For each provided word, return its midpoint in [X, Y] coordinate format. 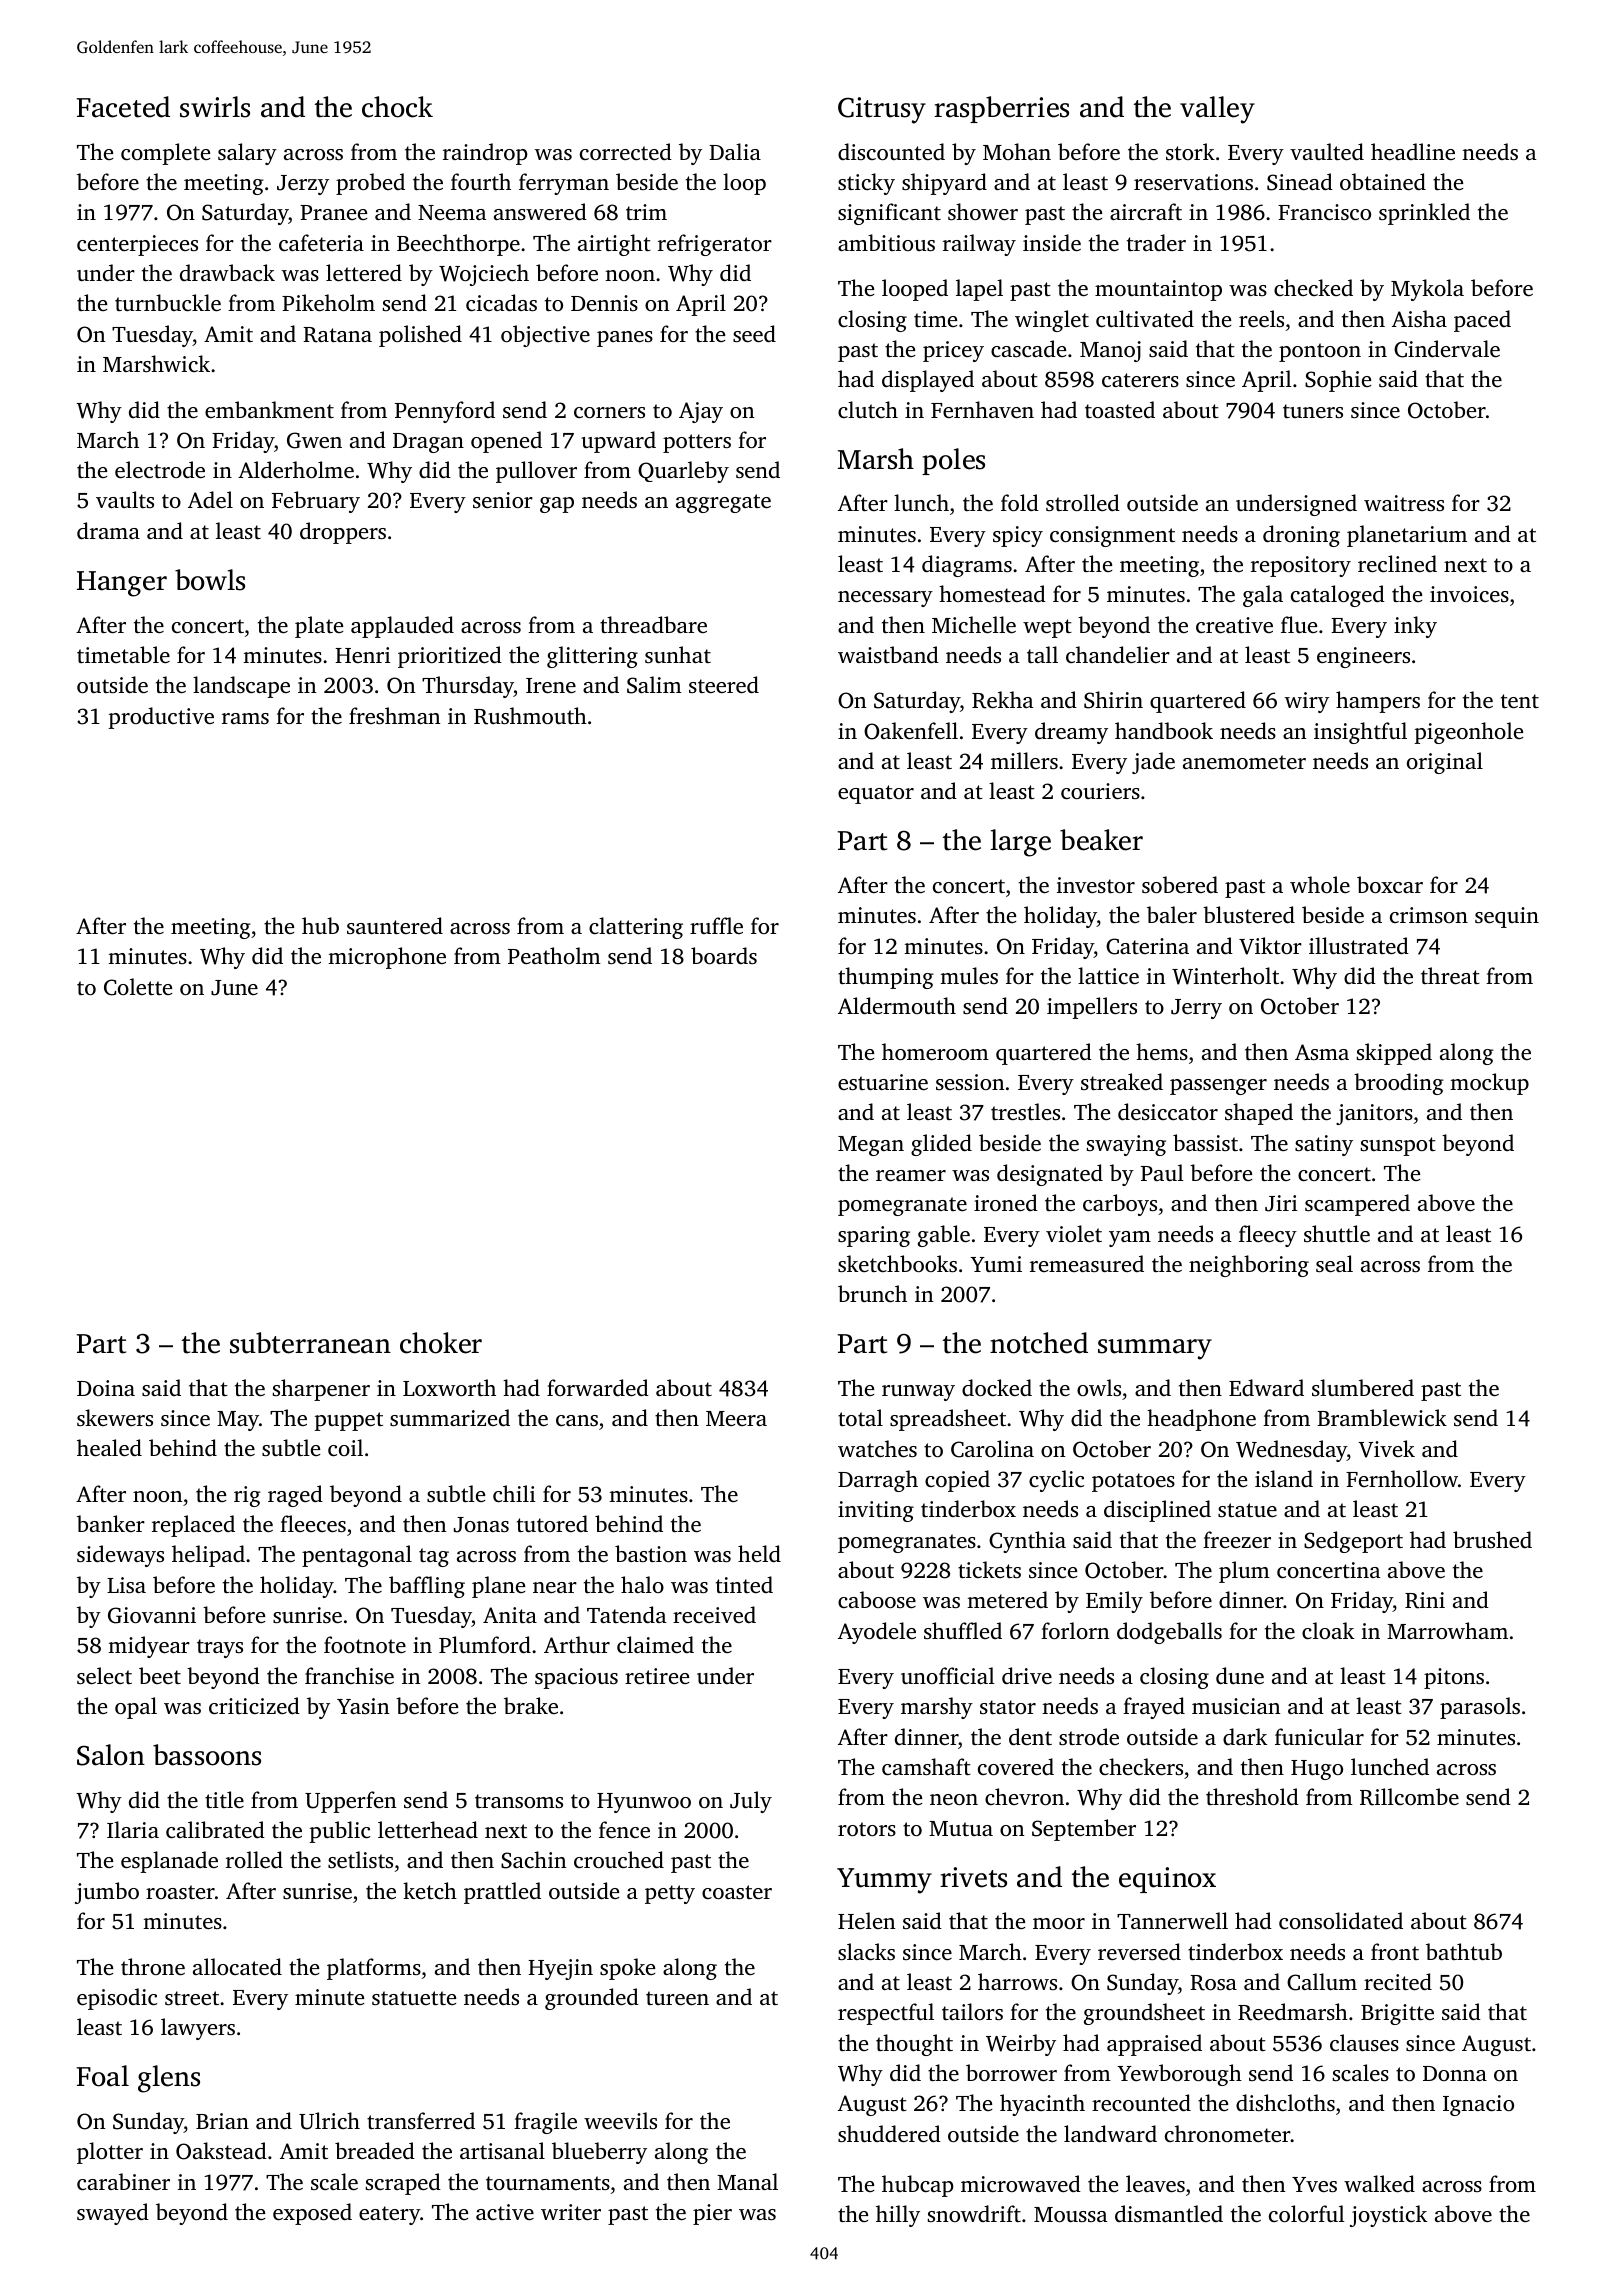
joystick [1388, 2216]
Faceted [123, 107]
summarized [450, 1417]
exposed [312, 2214]
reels [1261, 318]
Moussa [1071, 2214]
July [751, 1802]
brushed [1492, 1539]
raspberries [1001, 109]
